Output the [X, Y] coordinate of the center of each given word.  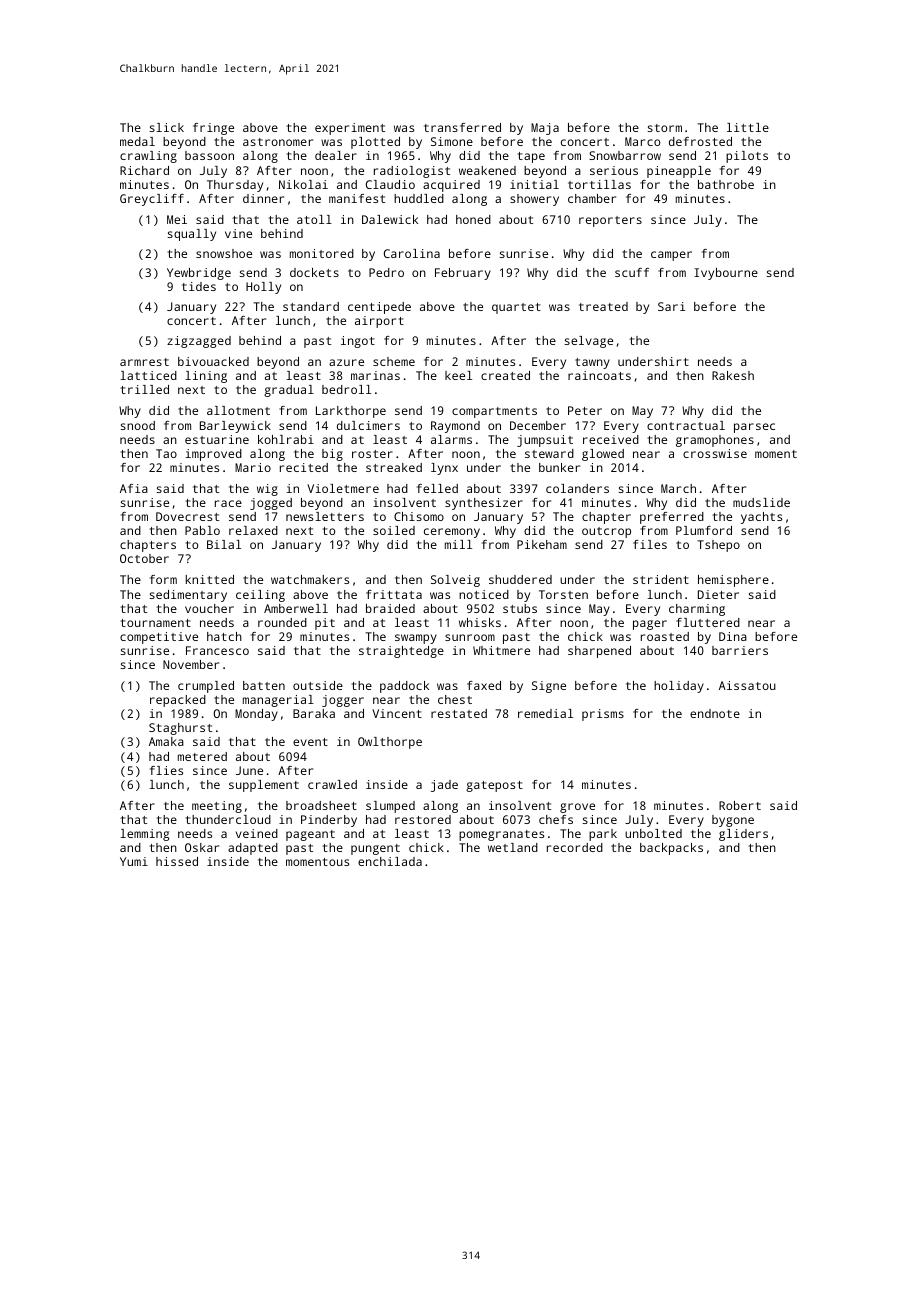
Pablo [202, 530]
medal [137, 141]
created [505, 375]
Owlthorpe [390, 743]
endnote [715, 713]
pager [650, 625]
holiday [679, 687]
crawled [332, 784]
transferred [462, 127]
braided [390, 608]
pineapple [679, 172]
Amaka [166, 741]
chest [455, 699]
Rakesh [733, 375]
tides [199, 286]
